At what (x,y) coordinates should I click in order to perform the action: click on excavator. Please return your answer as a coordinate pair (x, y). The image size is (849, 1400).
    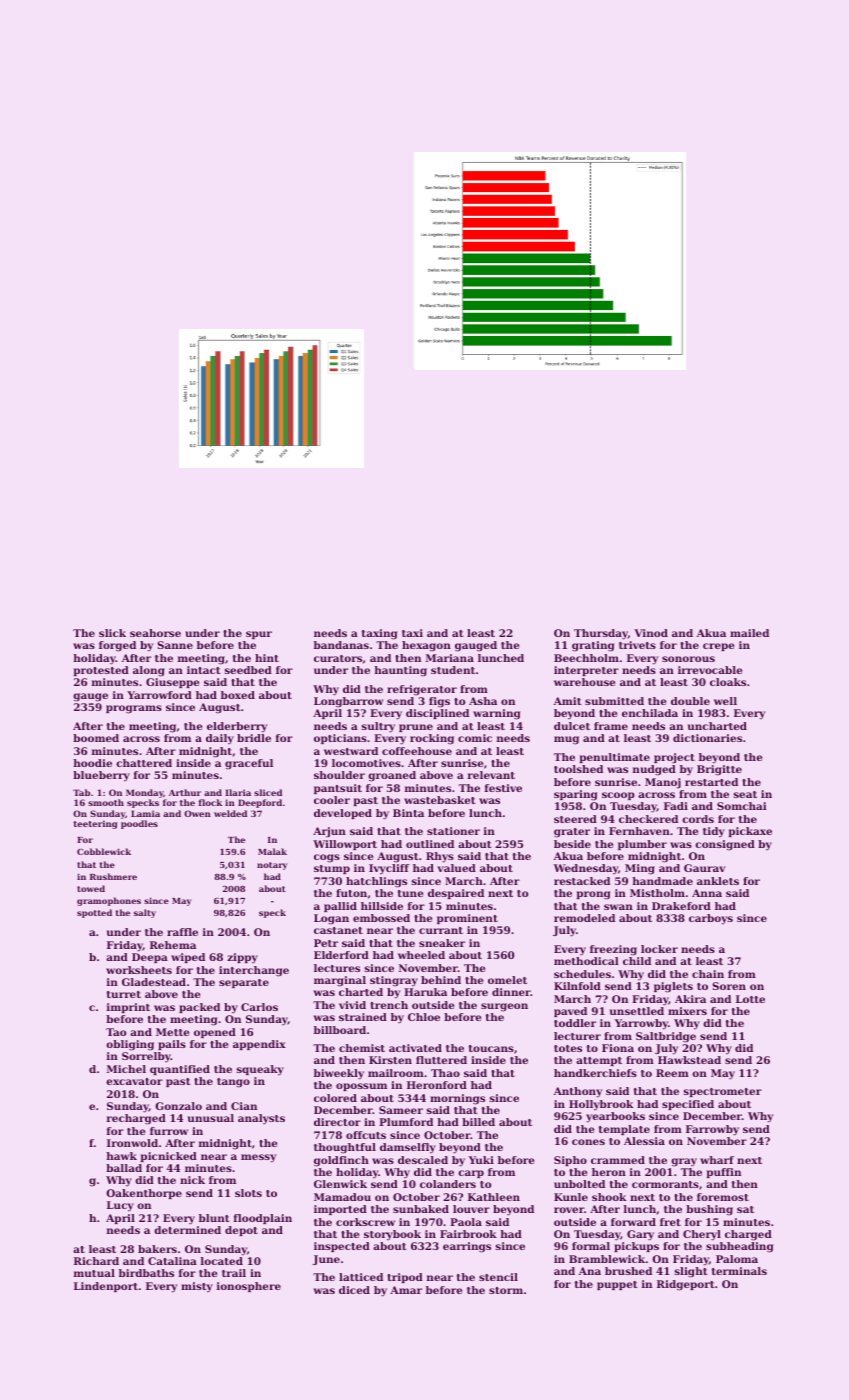
    Looking at the image, I should click on (134, 1081).
